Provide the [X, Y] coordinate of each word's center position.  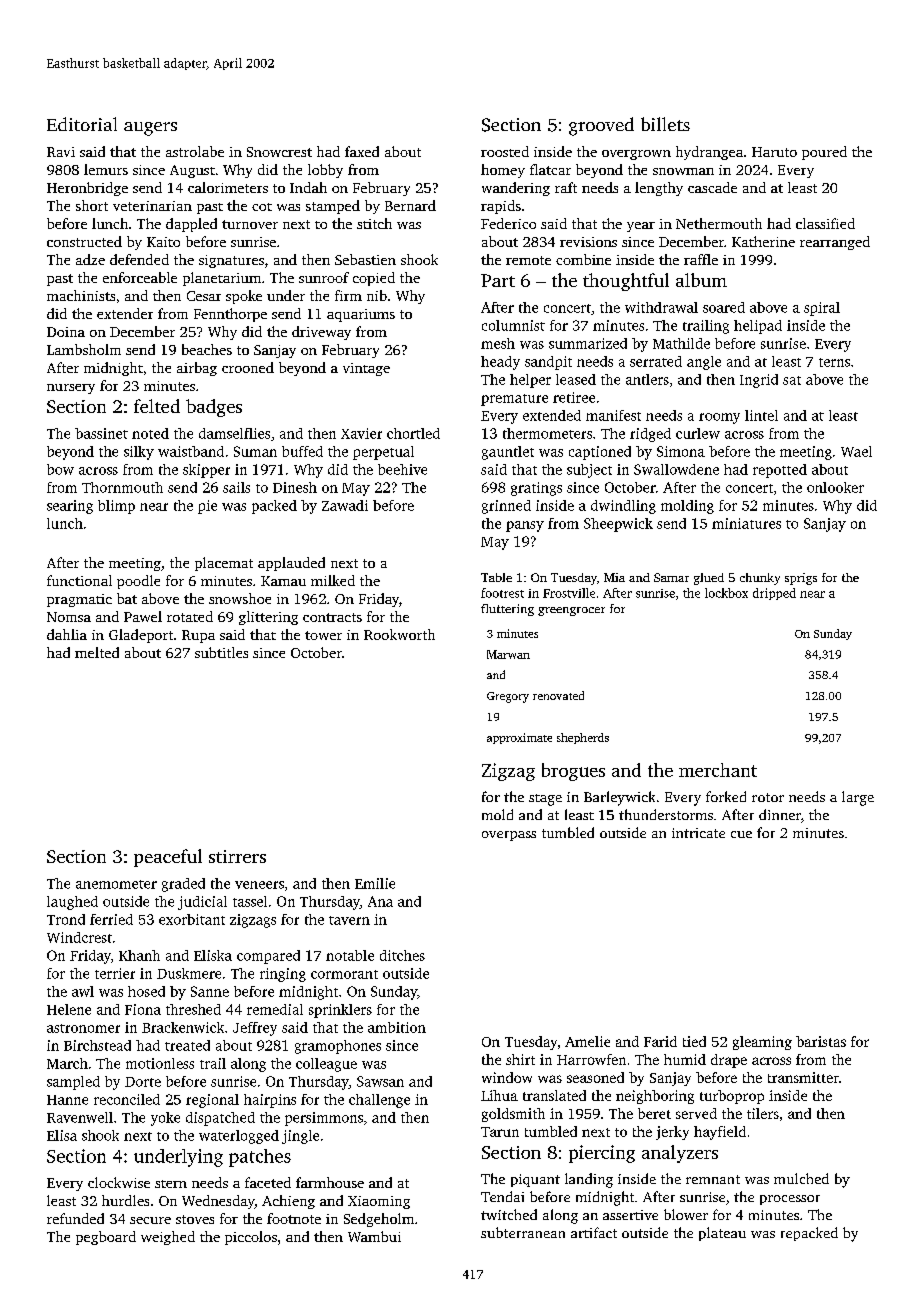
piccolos [251, 1238]
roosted [505, 151]
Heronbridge [87, 189]
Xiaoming [379, 1202]
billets [665, 124]
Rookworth [399, 634]
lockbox [726, 593]
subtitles [221, 652]
